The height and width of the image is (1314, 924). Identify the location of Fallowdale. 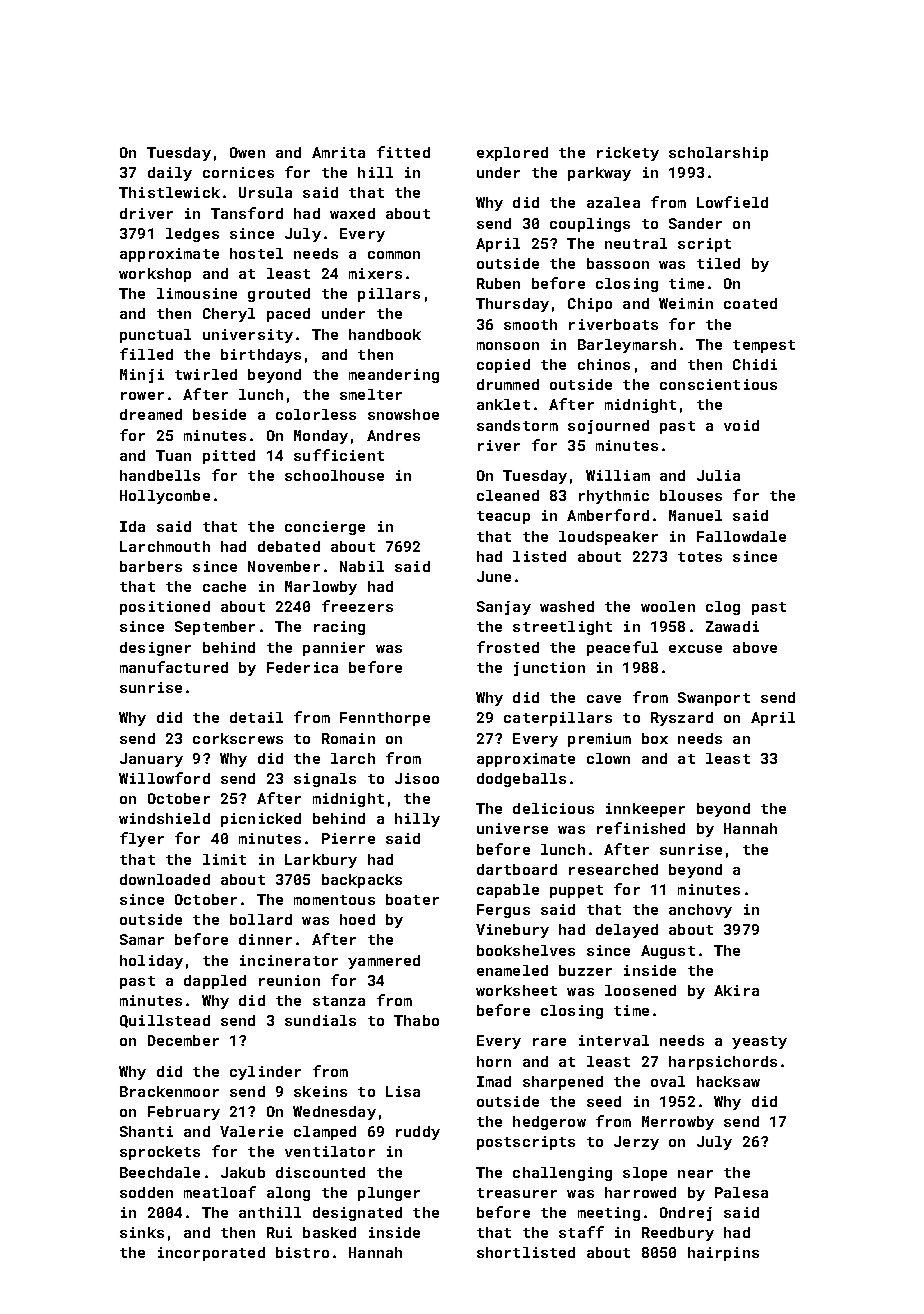
(741, 536).
